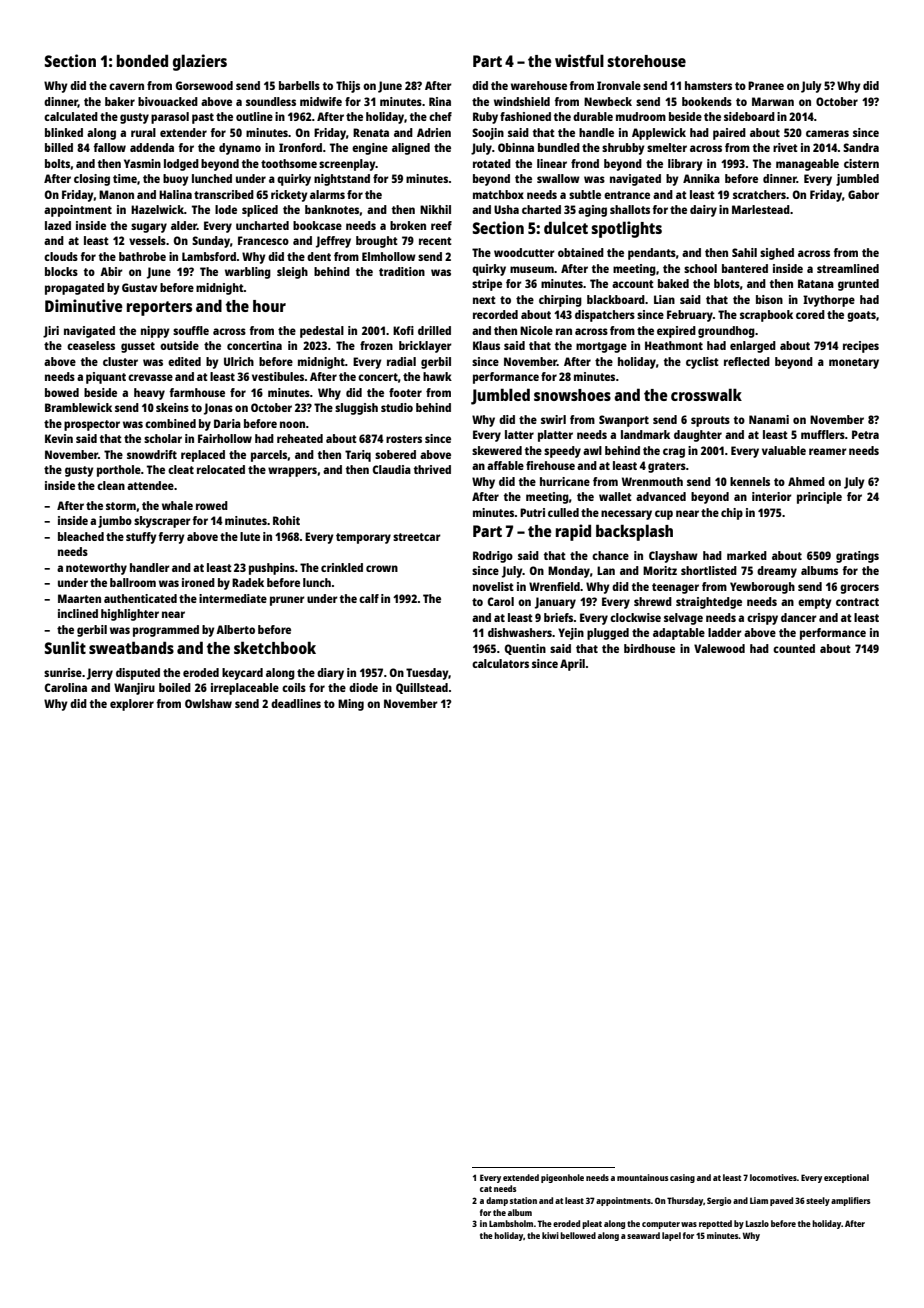  I want to click on bonded, so click(142, 60).
